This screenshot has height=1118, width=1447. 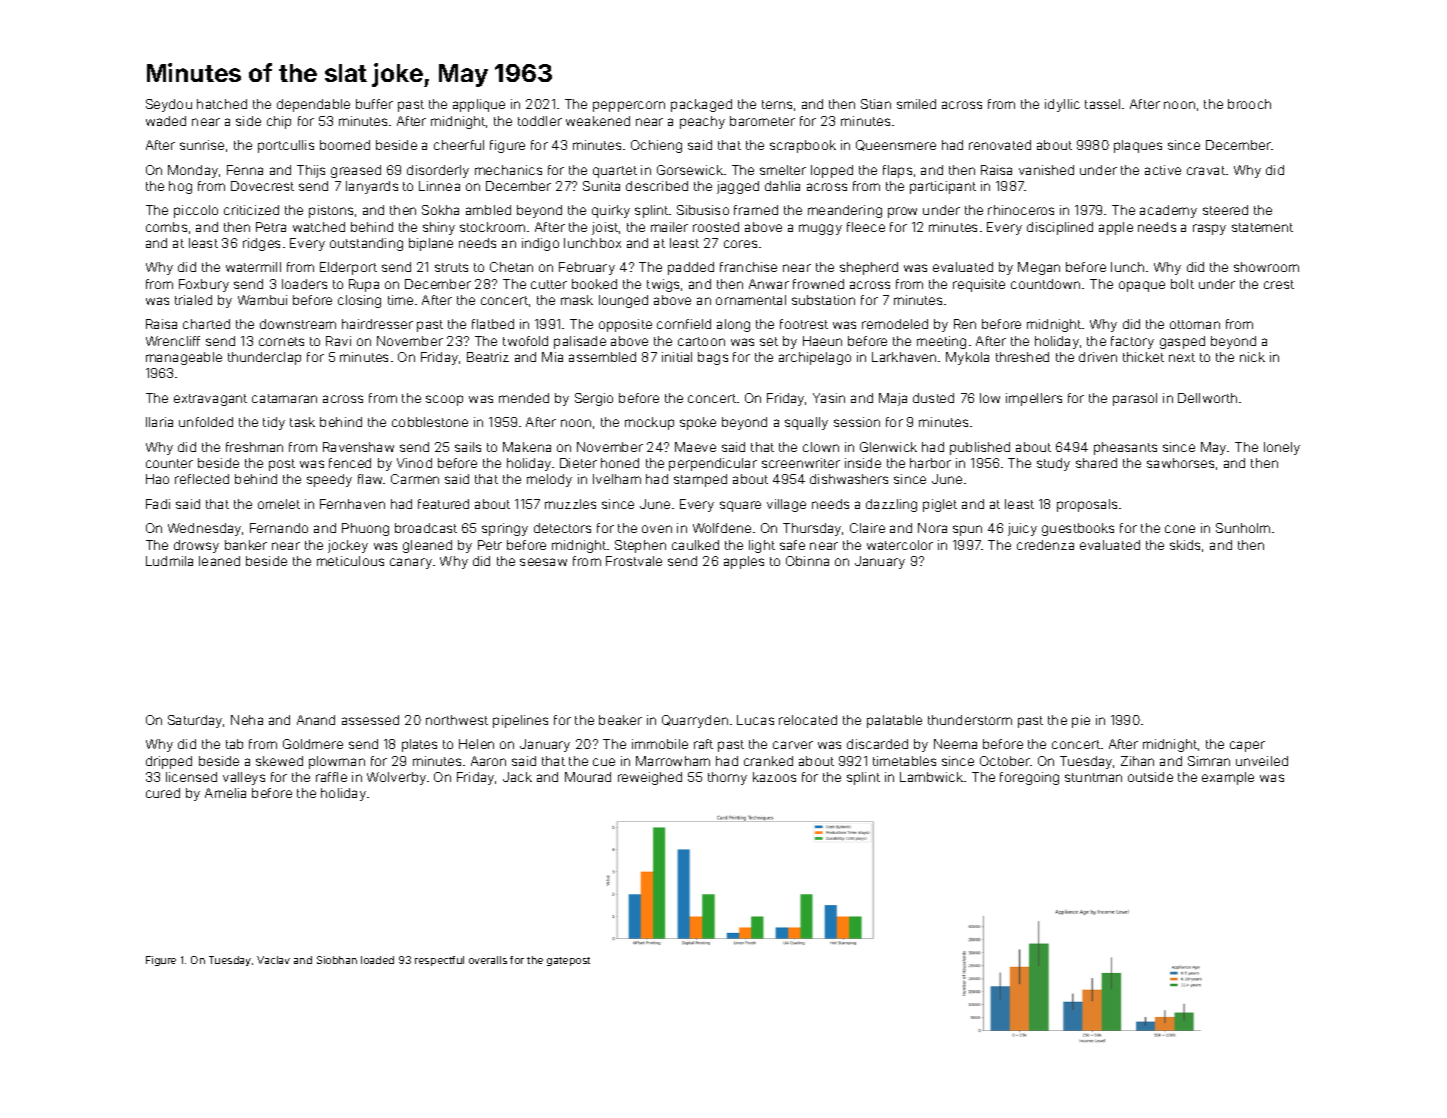 What do you see at coordinates (350, 463) in the screenshot?
I see `fenced` at bounding box center [350, 463].
